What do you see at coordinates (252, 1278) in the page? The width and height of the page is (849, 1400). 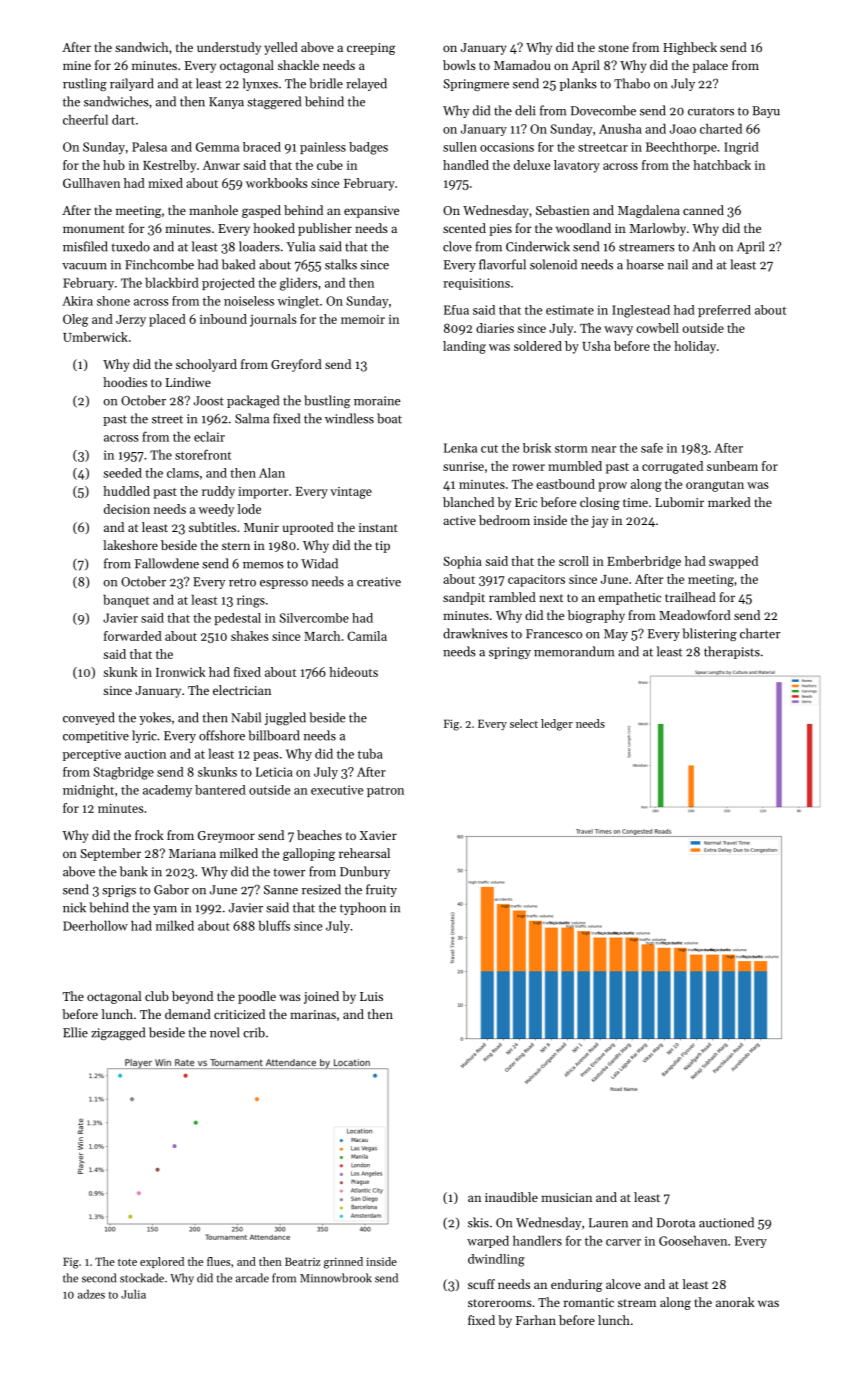 I see `arcade` at bounding box center [252, 1278].
